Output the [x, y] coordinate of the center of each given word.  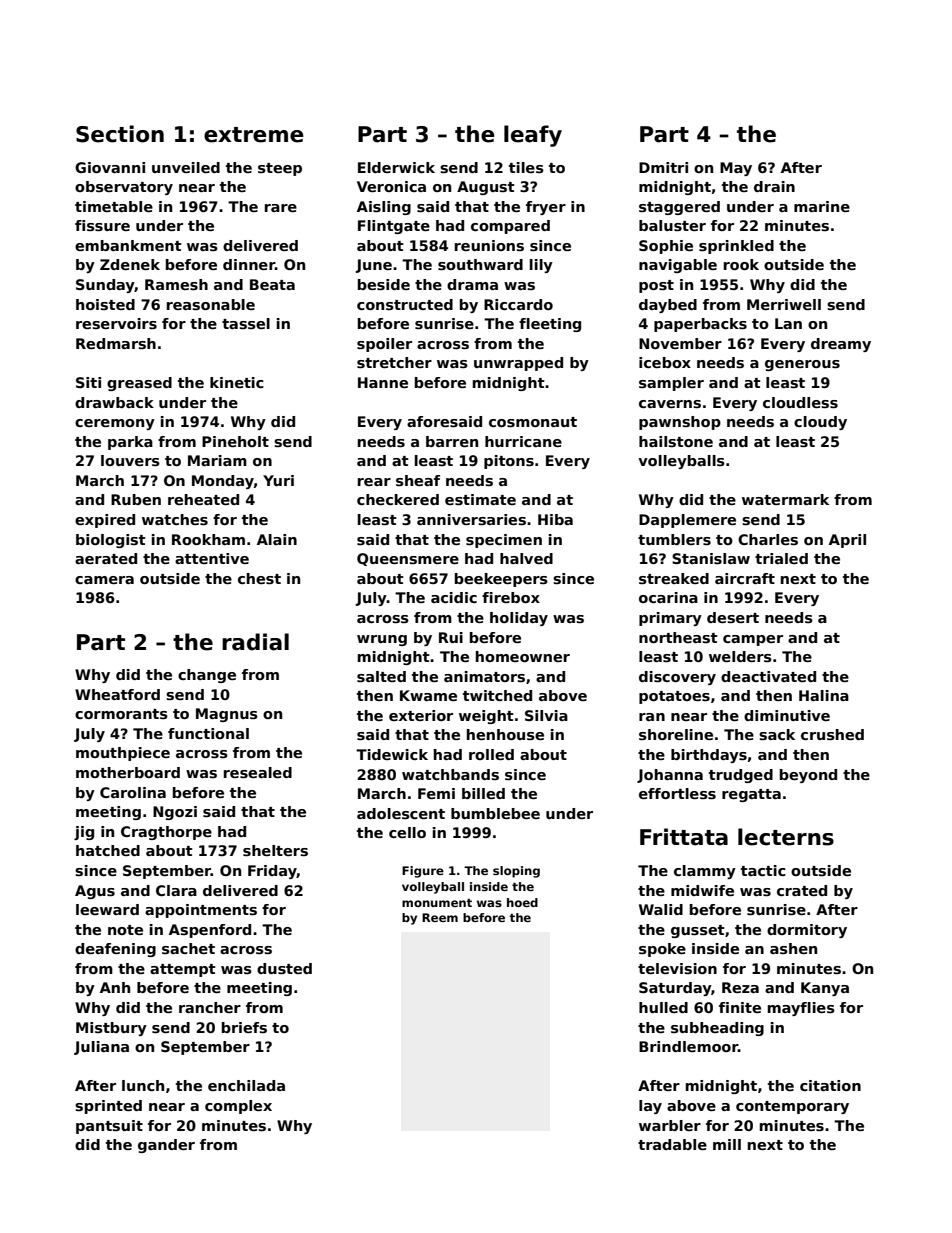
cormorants [121, 714]
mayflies [801, 1009]
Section [120, 134]
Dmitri [663, 167]
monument [437, 903]
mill [727, 1144]
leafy [533, 136]
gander [166, 1146]
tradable [672, 1144]
